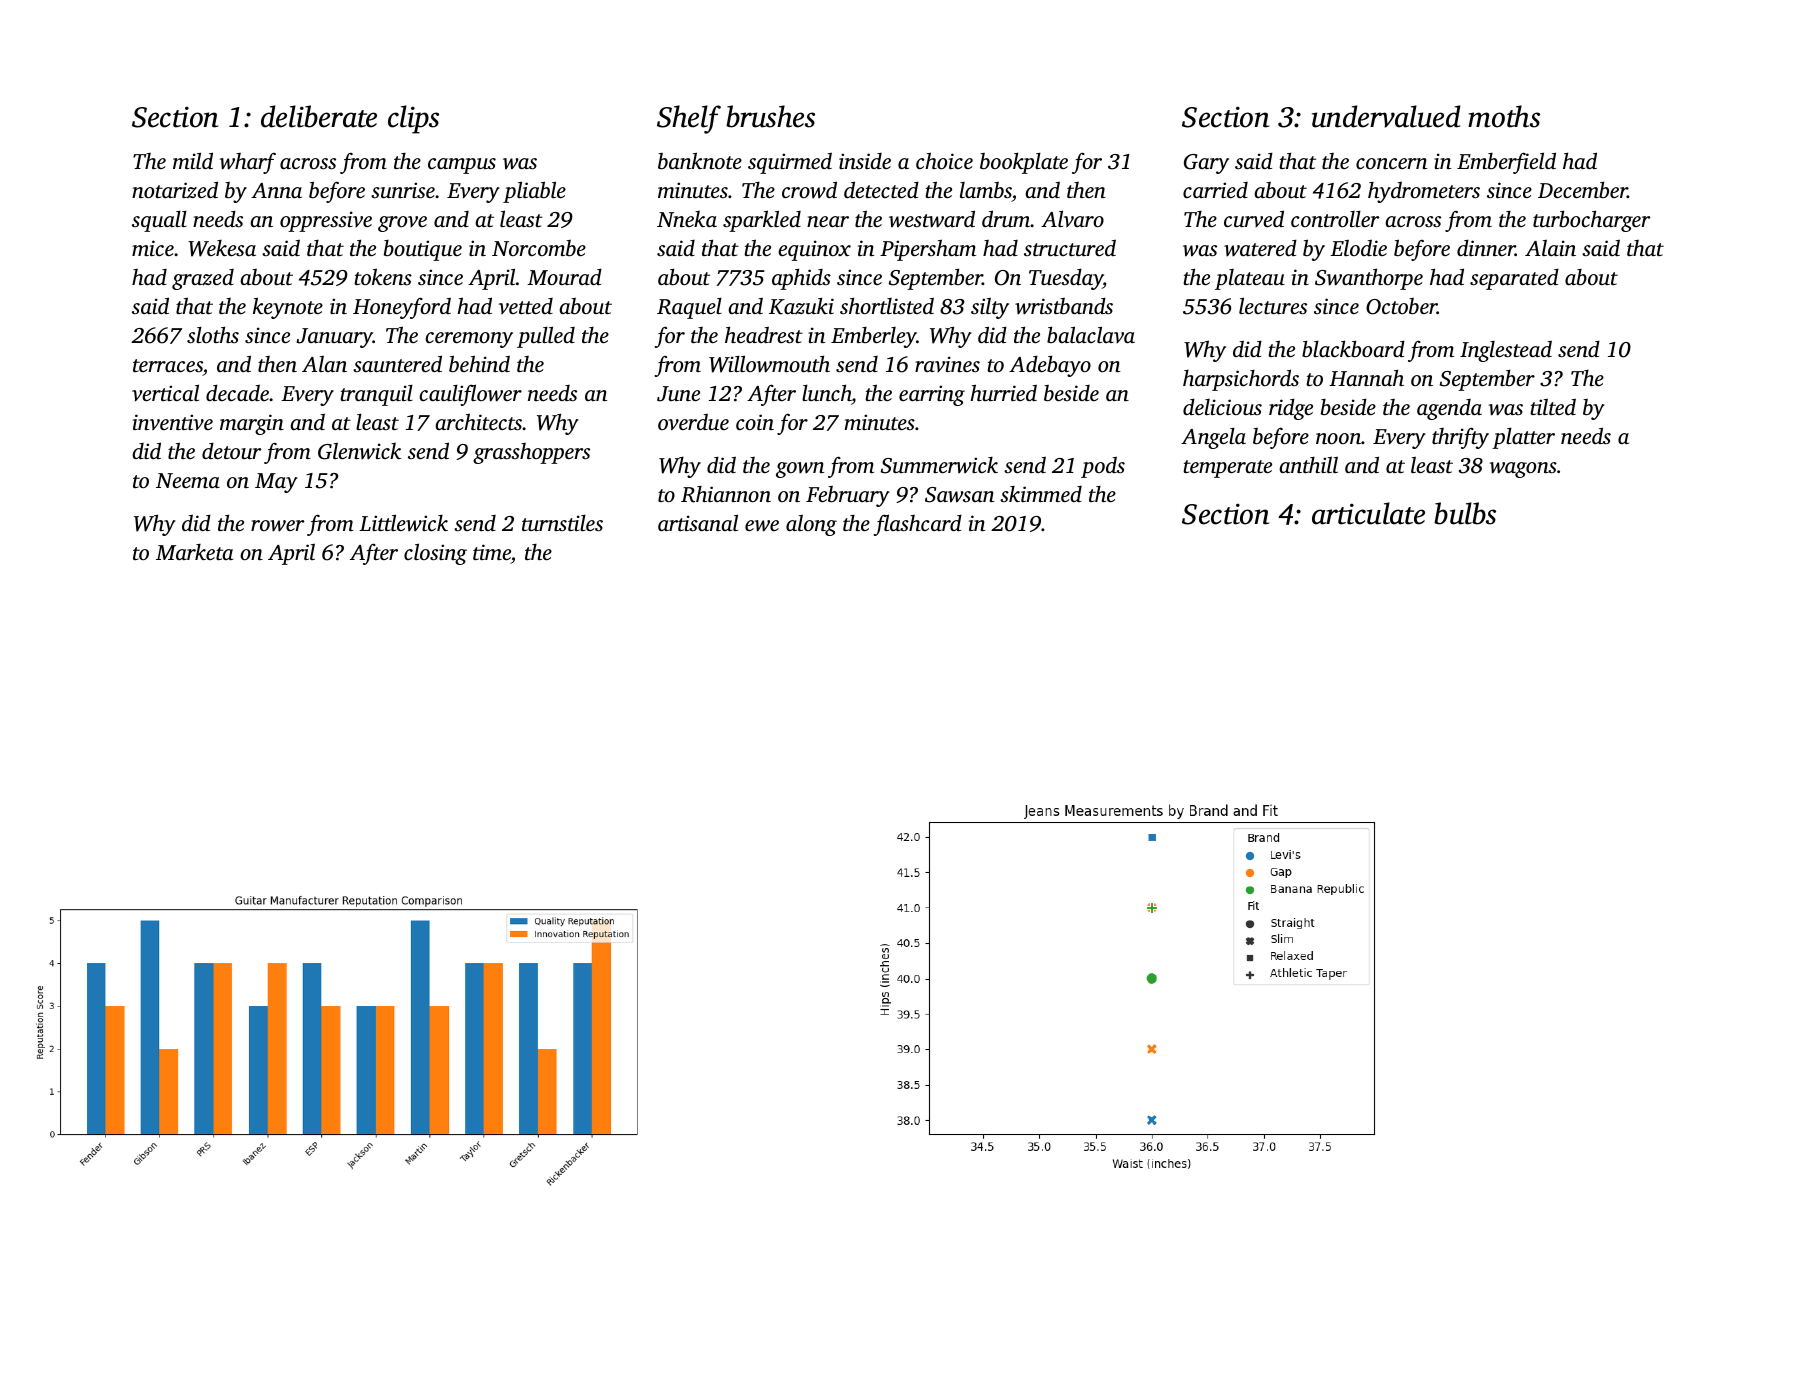 The height and width of the screenshot is (1387, 1795). I want to click on grazed, so click(203, 279).
